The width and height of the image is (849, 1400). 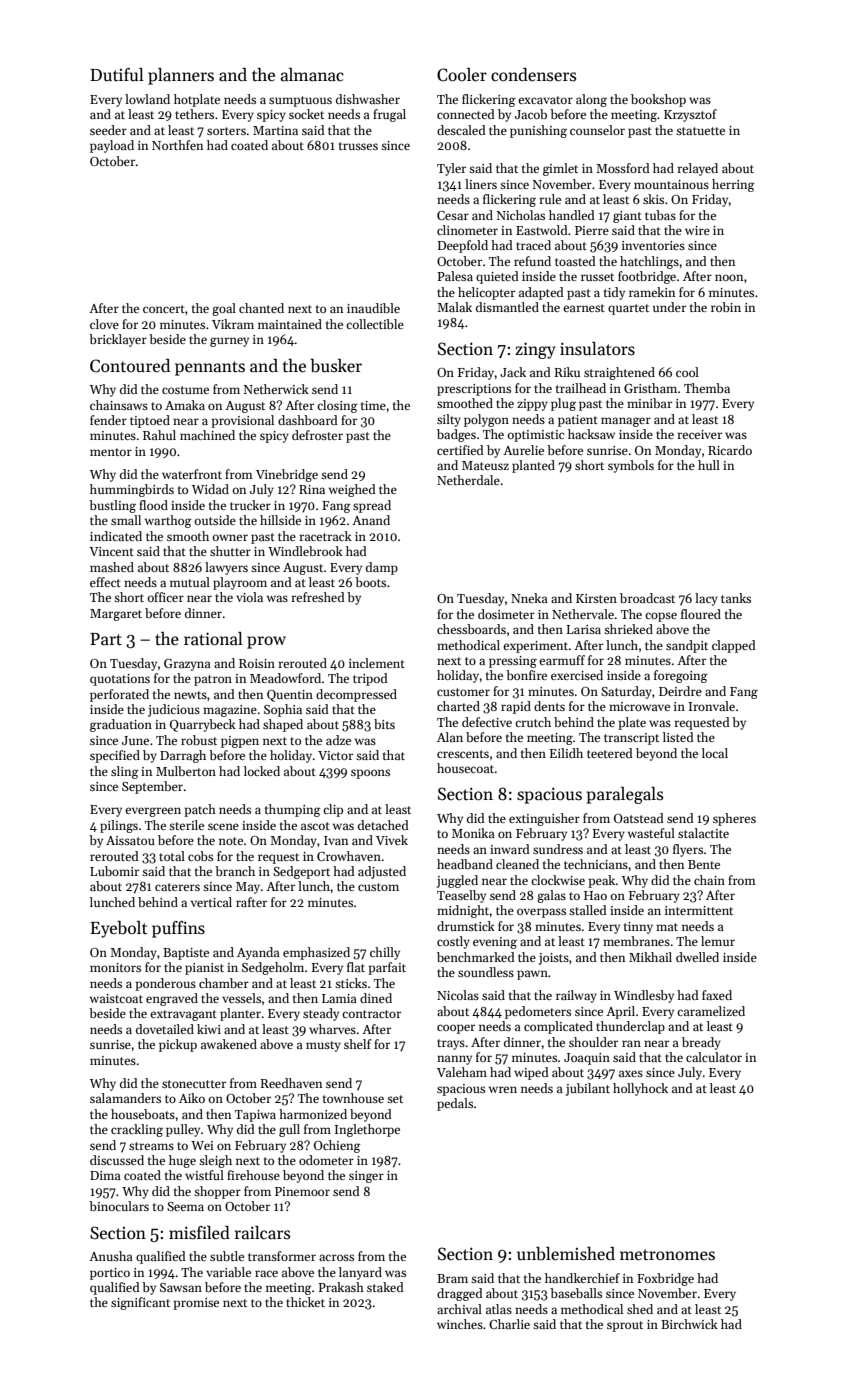 I want to click on patron, so click(x=213, y=680).
